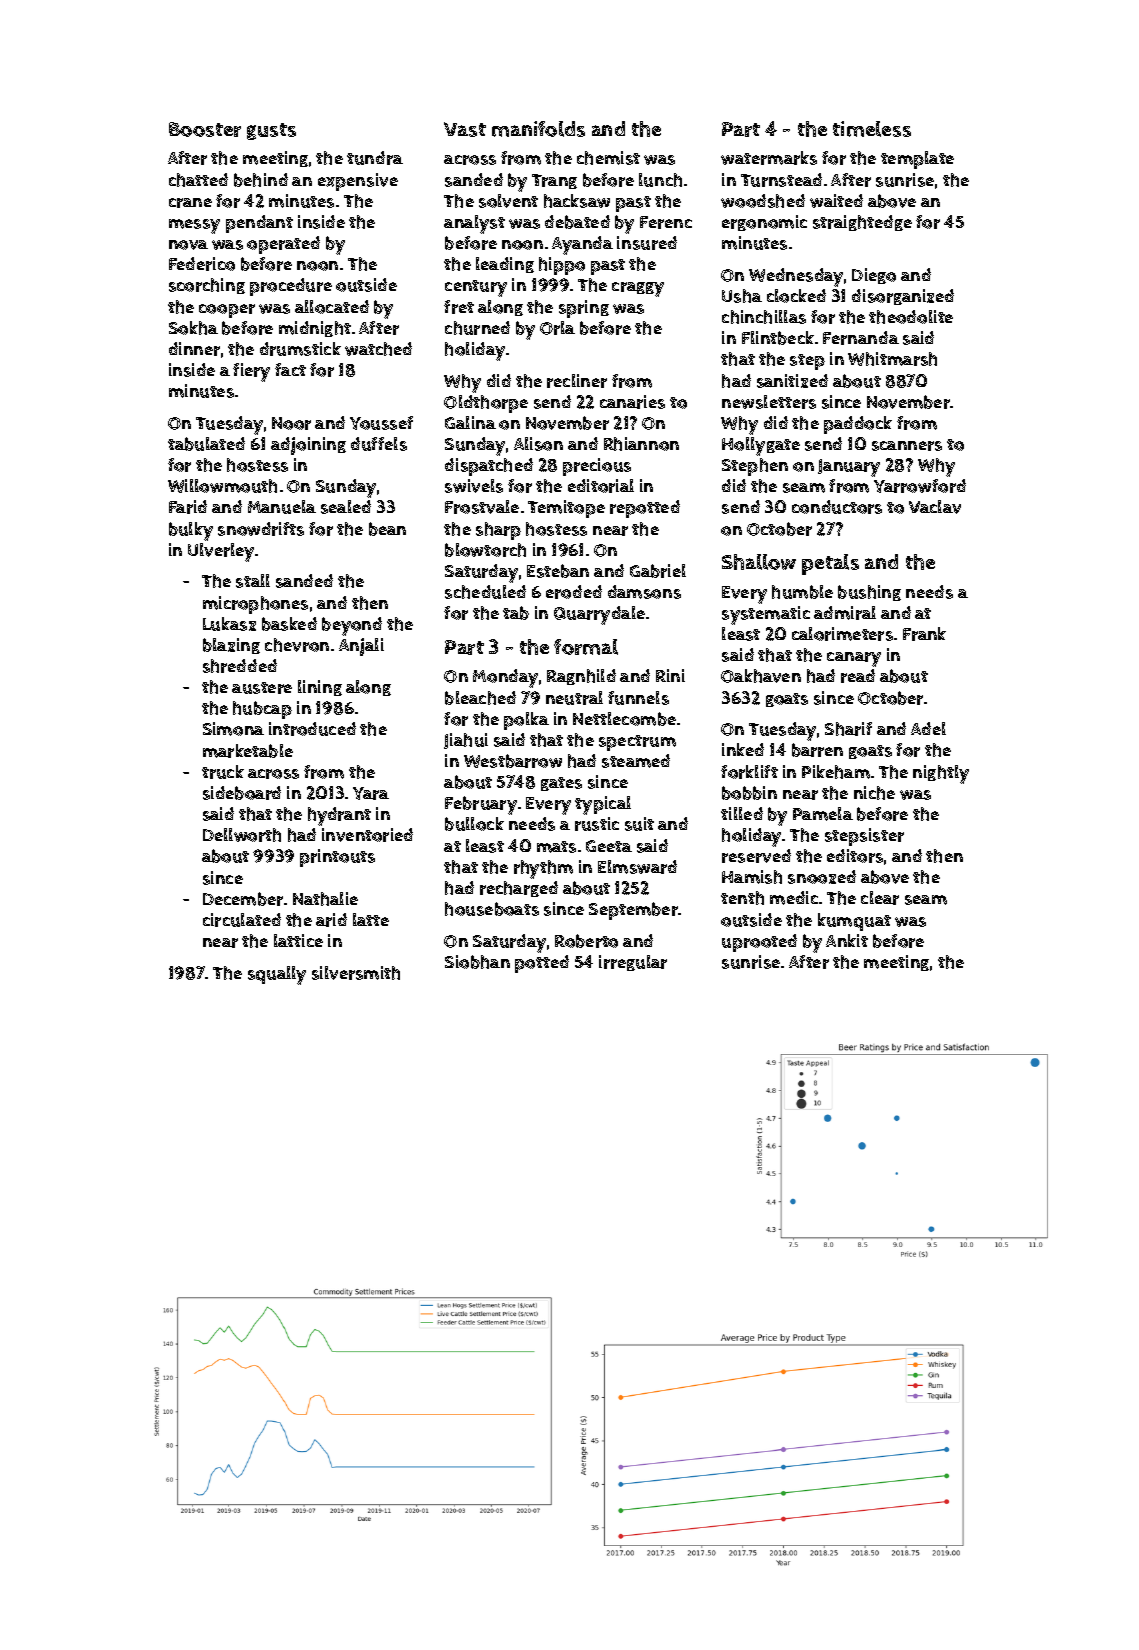 Image resolution: width=1139 pixels, height=1650 pixels. What do you see at coordinates (259, 224) in the screenshot?
I see `pendant` at bounding box center [259, 224].
